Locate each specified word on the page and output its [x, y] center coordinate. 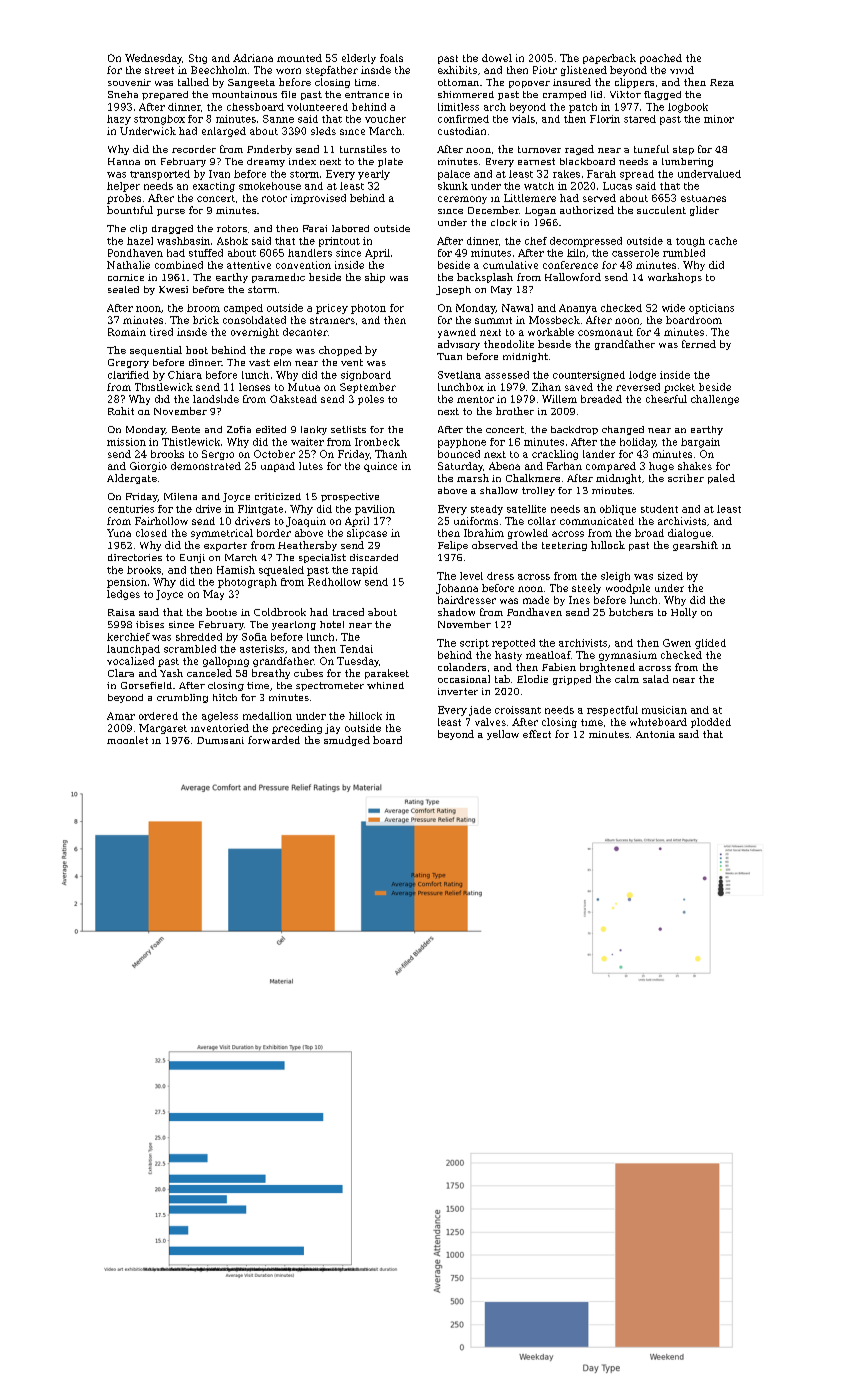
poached [661, 59]
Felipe [453, 546]
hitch [225, 697]
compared [611, 467]
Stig [198, 59]
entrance [367, 94]
